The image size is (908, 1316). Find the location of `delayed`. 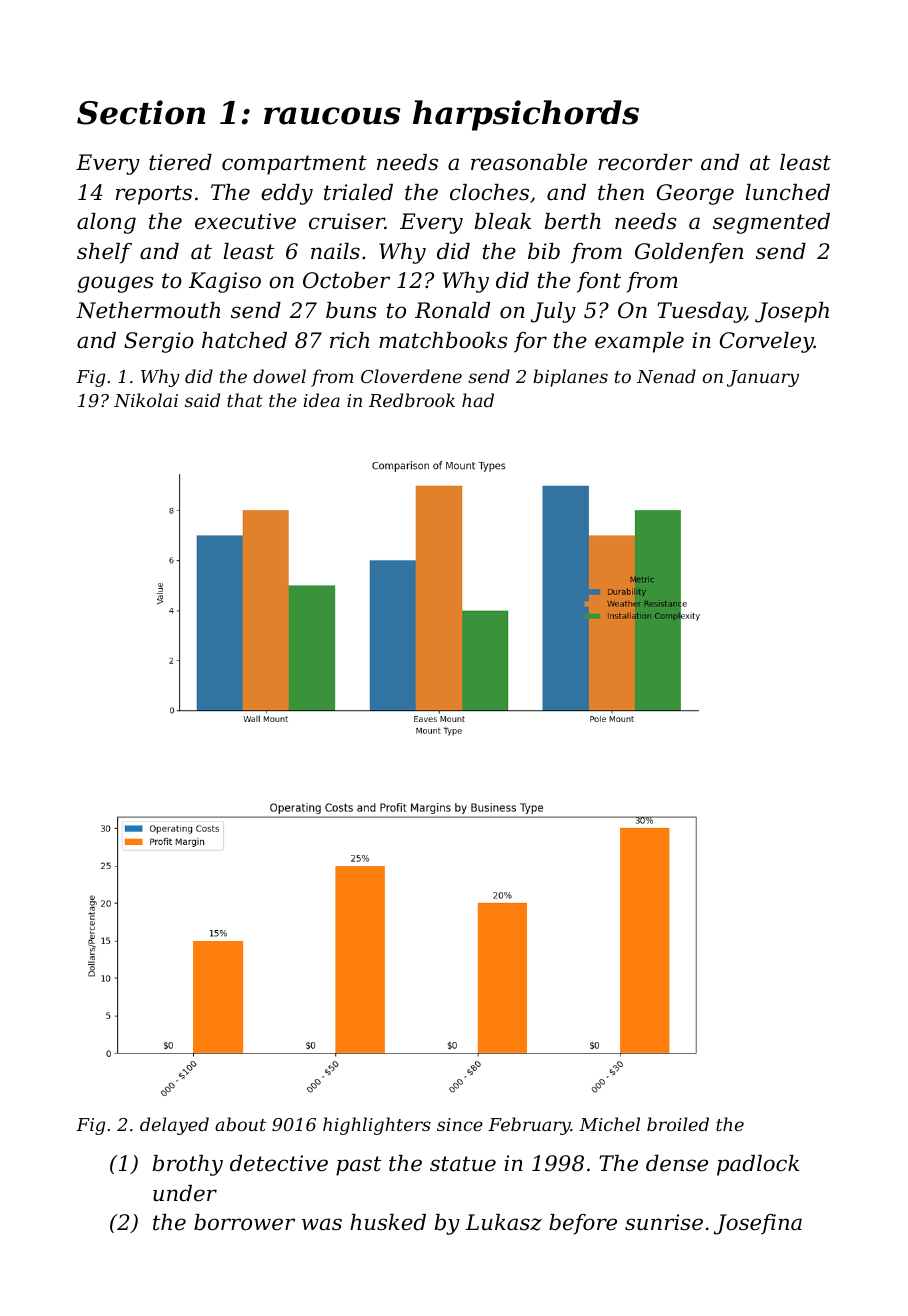

delayed is located at coordinates (174, 1126).
